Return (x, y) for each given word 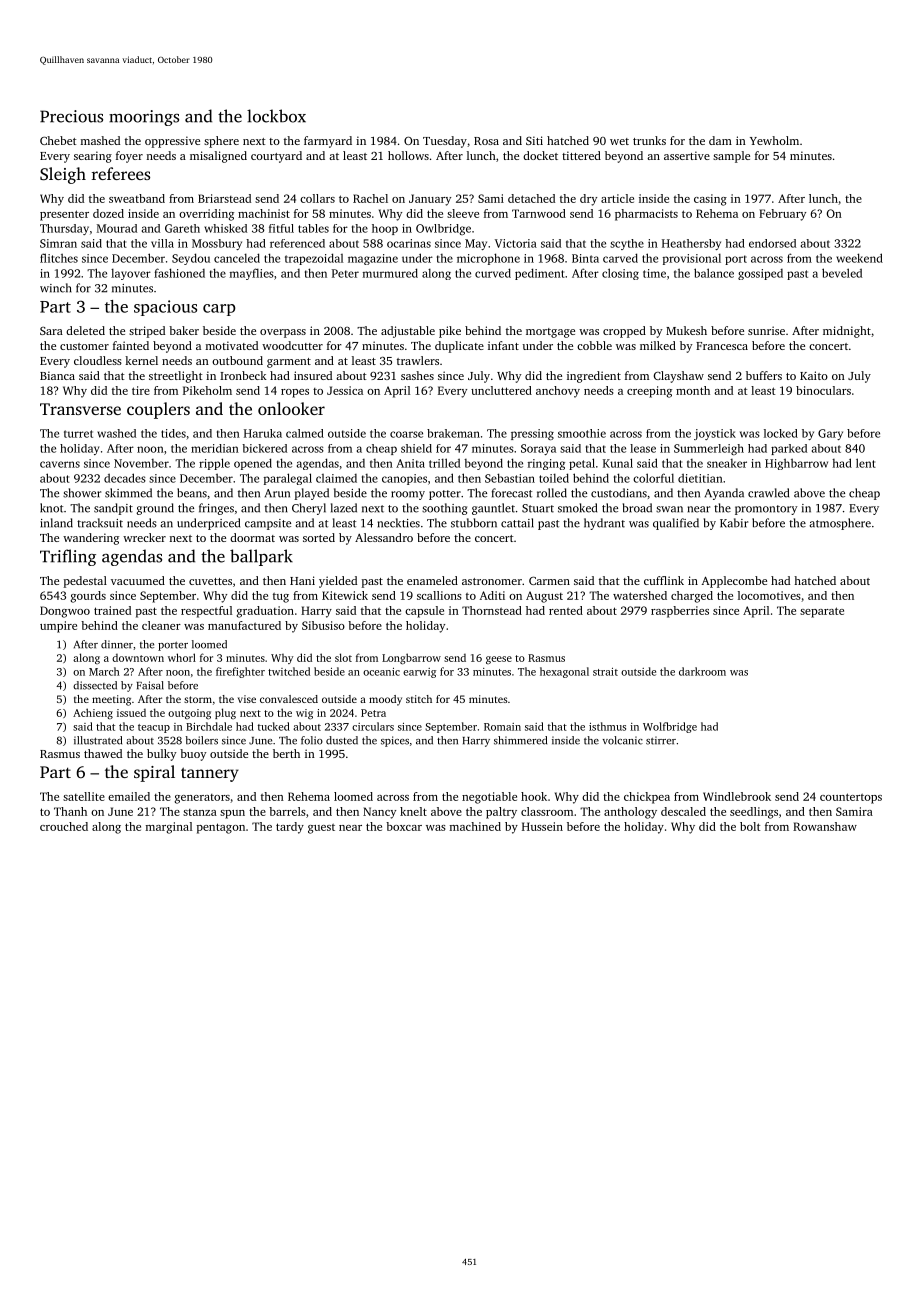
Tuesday (445, 142)
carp (219, 310)
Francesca (722, 346)
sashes (417, 375)
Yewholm (774, 140)
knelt (413, 811)
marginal (169, 828)
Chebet (58, 140)
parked (789, 449)
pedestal (85, 582)
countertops (851, 798)
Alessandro (384, 537)
